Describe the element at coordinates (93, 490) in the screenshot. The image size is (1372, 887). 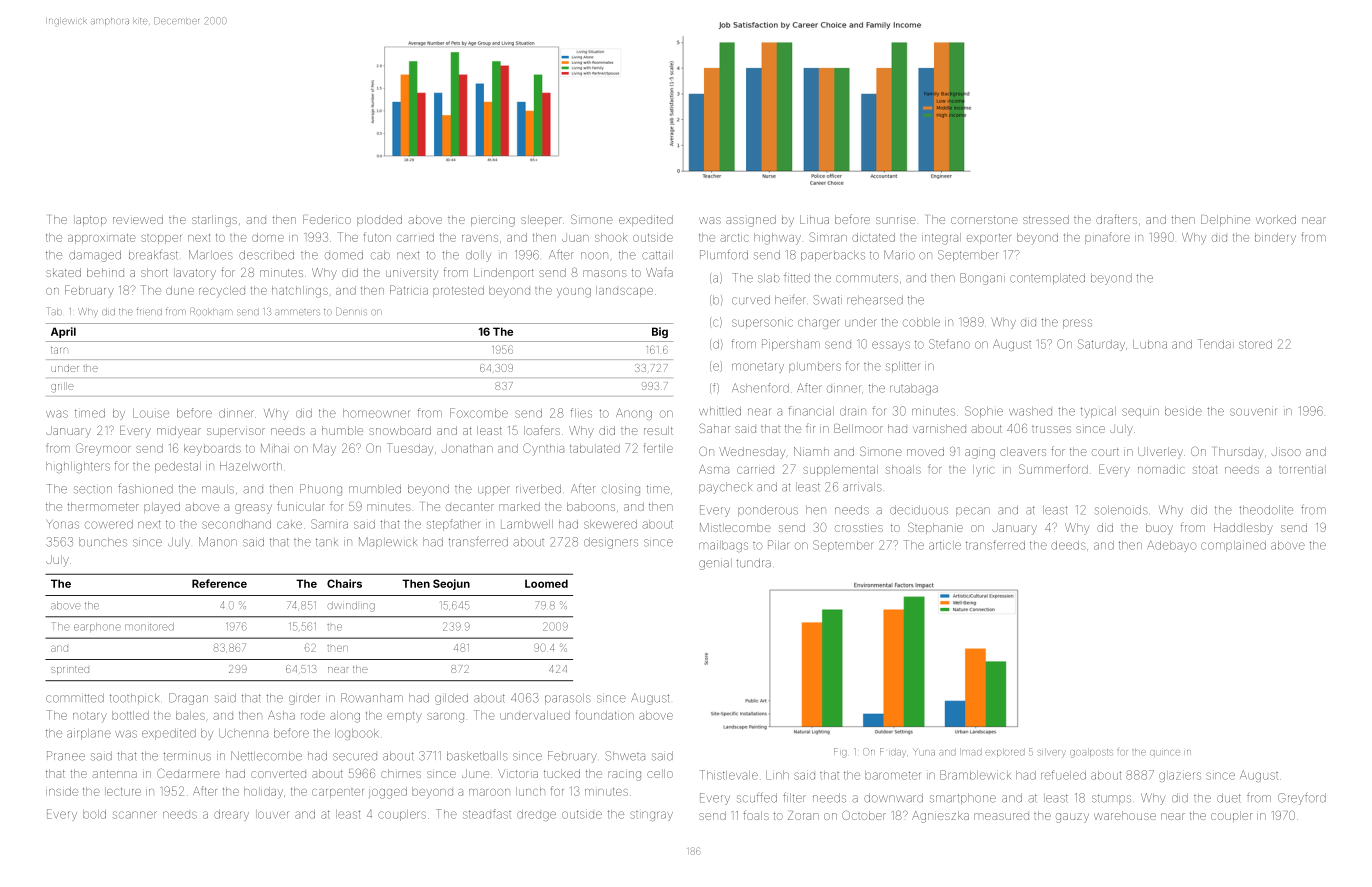
I see `section` at that location.
